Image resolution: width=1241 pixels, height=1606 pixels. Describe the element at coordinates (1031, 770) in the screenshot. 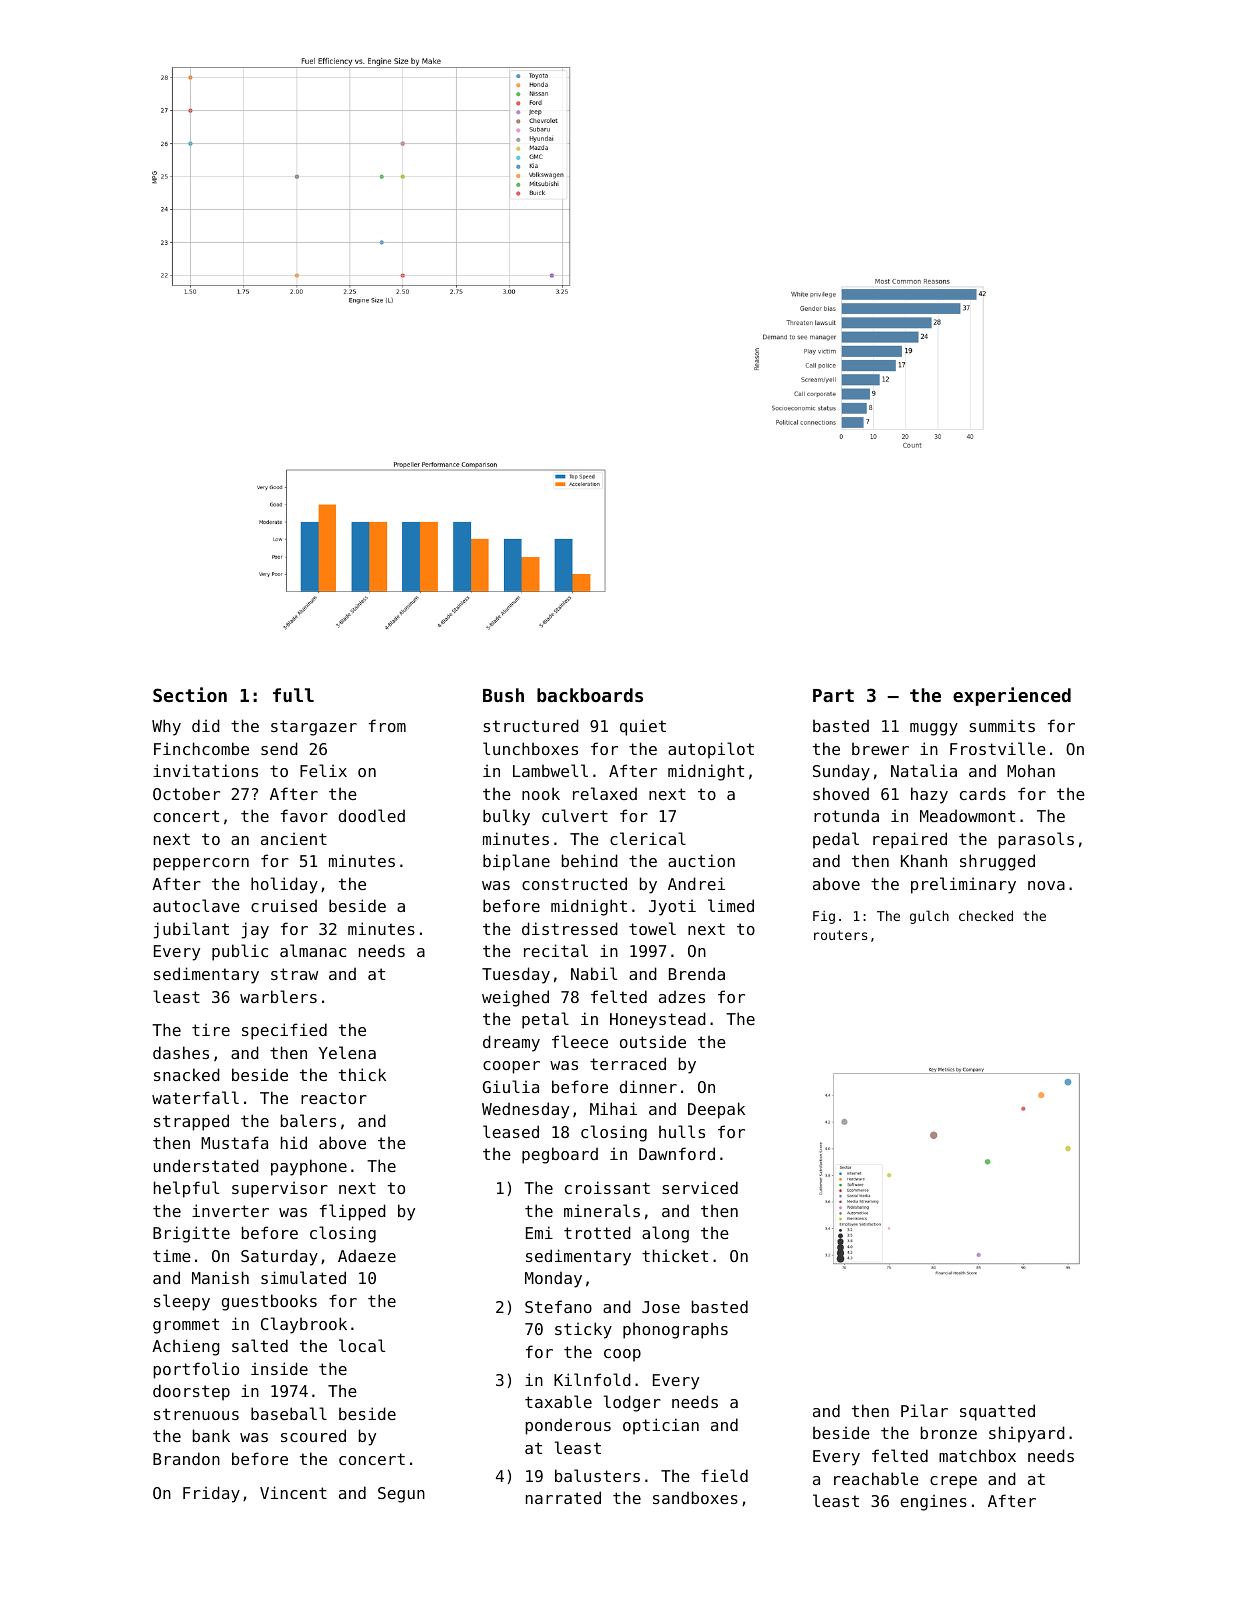

I see `Mohan` at that location.
